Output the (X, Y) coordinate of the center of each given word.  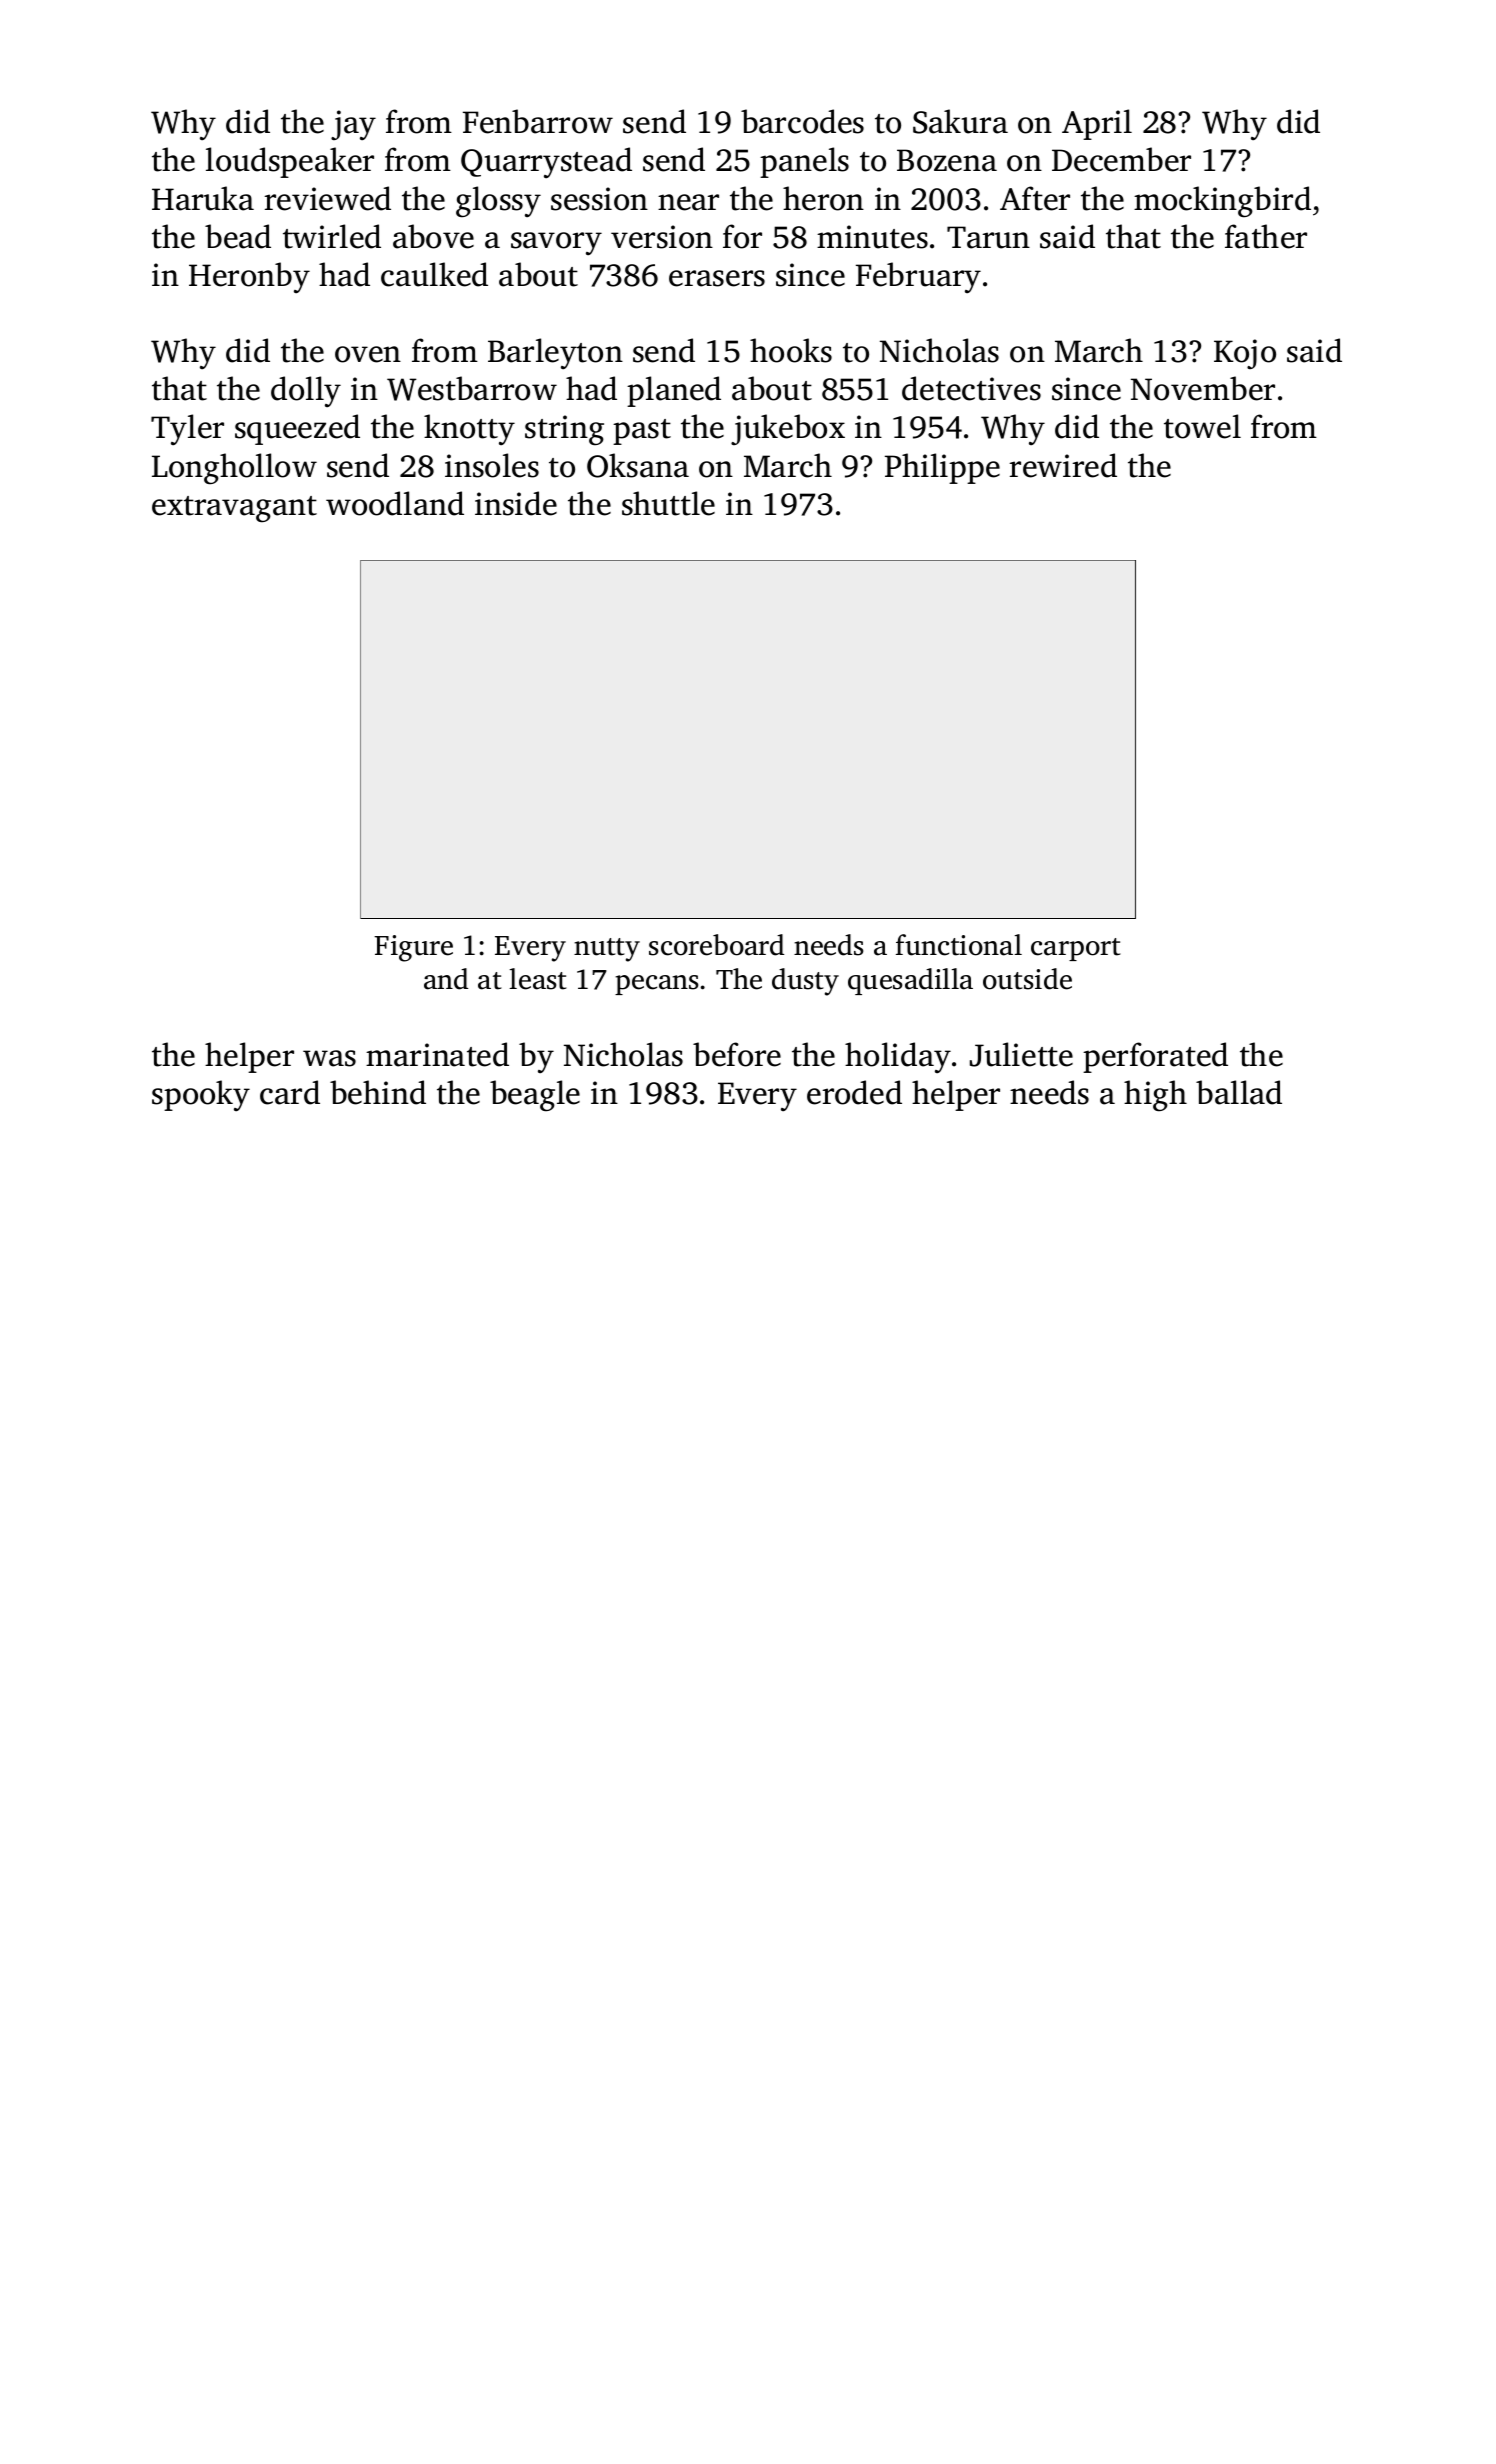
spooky (201, 1095)
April (1097, 124)
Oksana (638, 465)
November (1203, 388)
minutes (872, 237)
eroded (854, 1092)
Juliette (1021, 1054)
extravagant (234, 509)
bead (238, 236)
